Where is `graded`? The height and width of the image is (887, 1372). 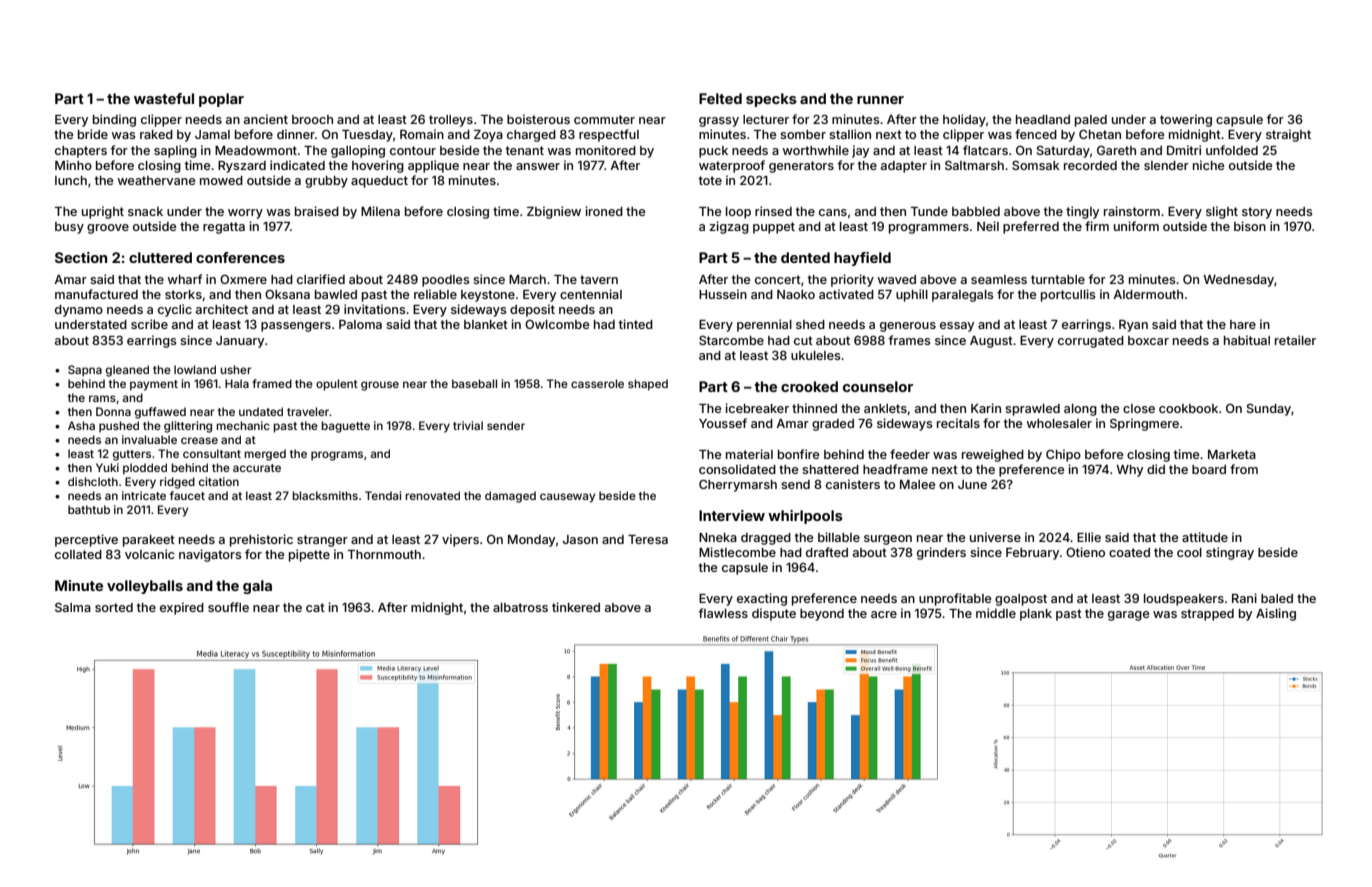
graded is located at coordinates (833, 425).
